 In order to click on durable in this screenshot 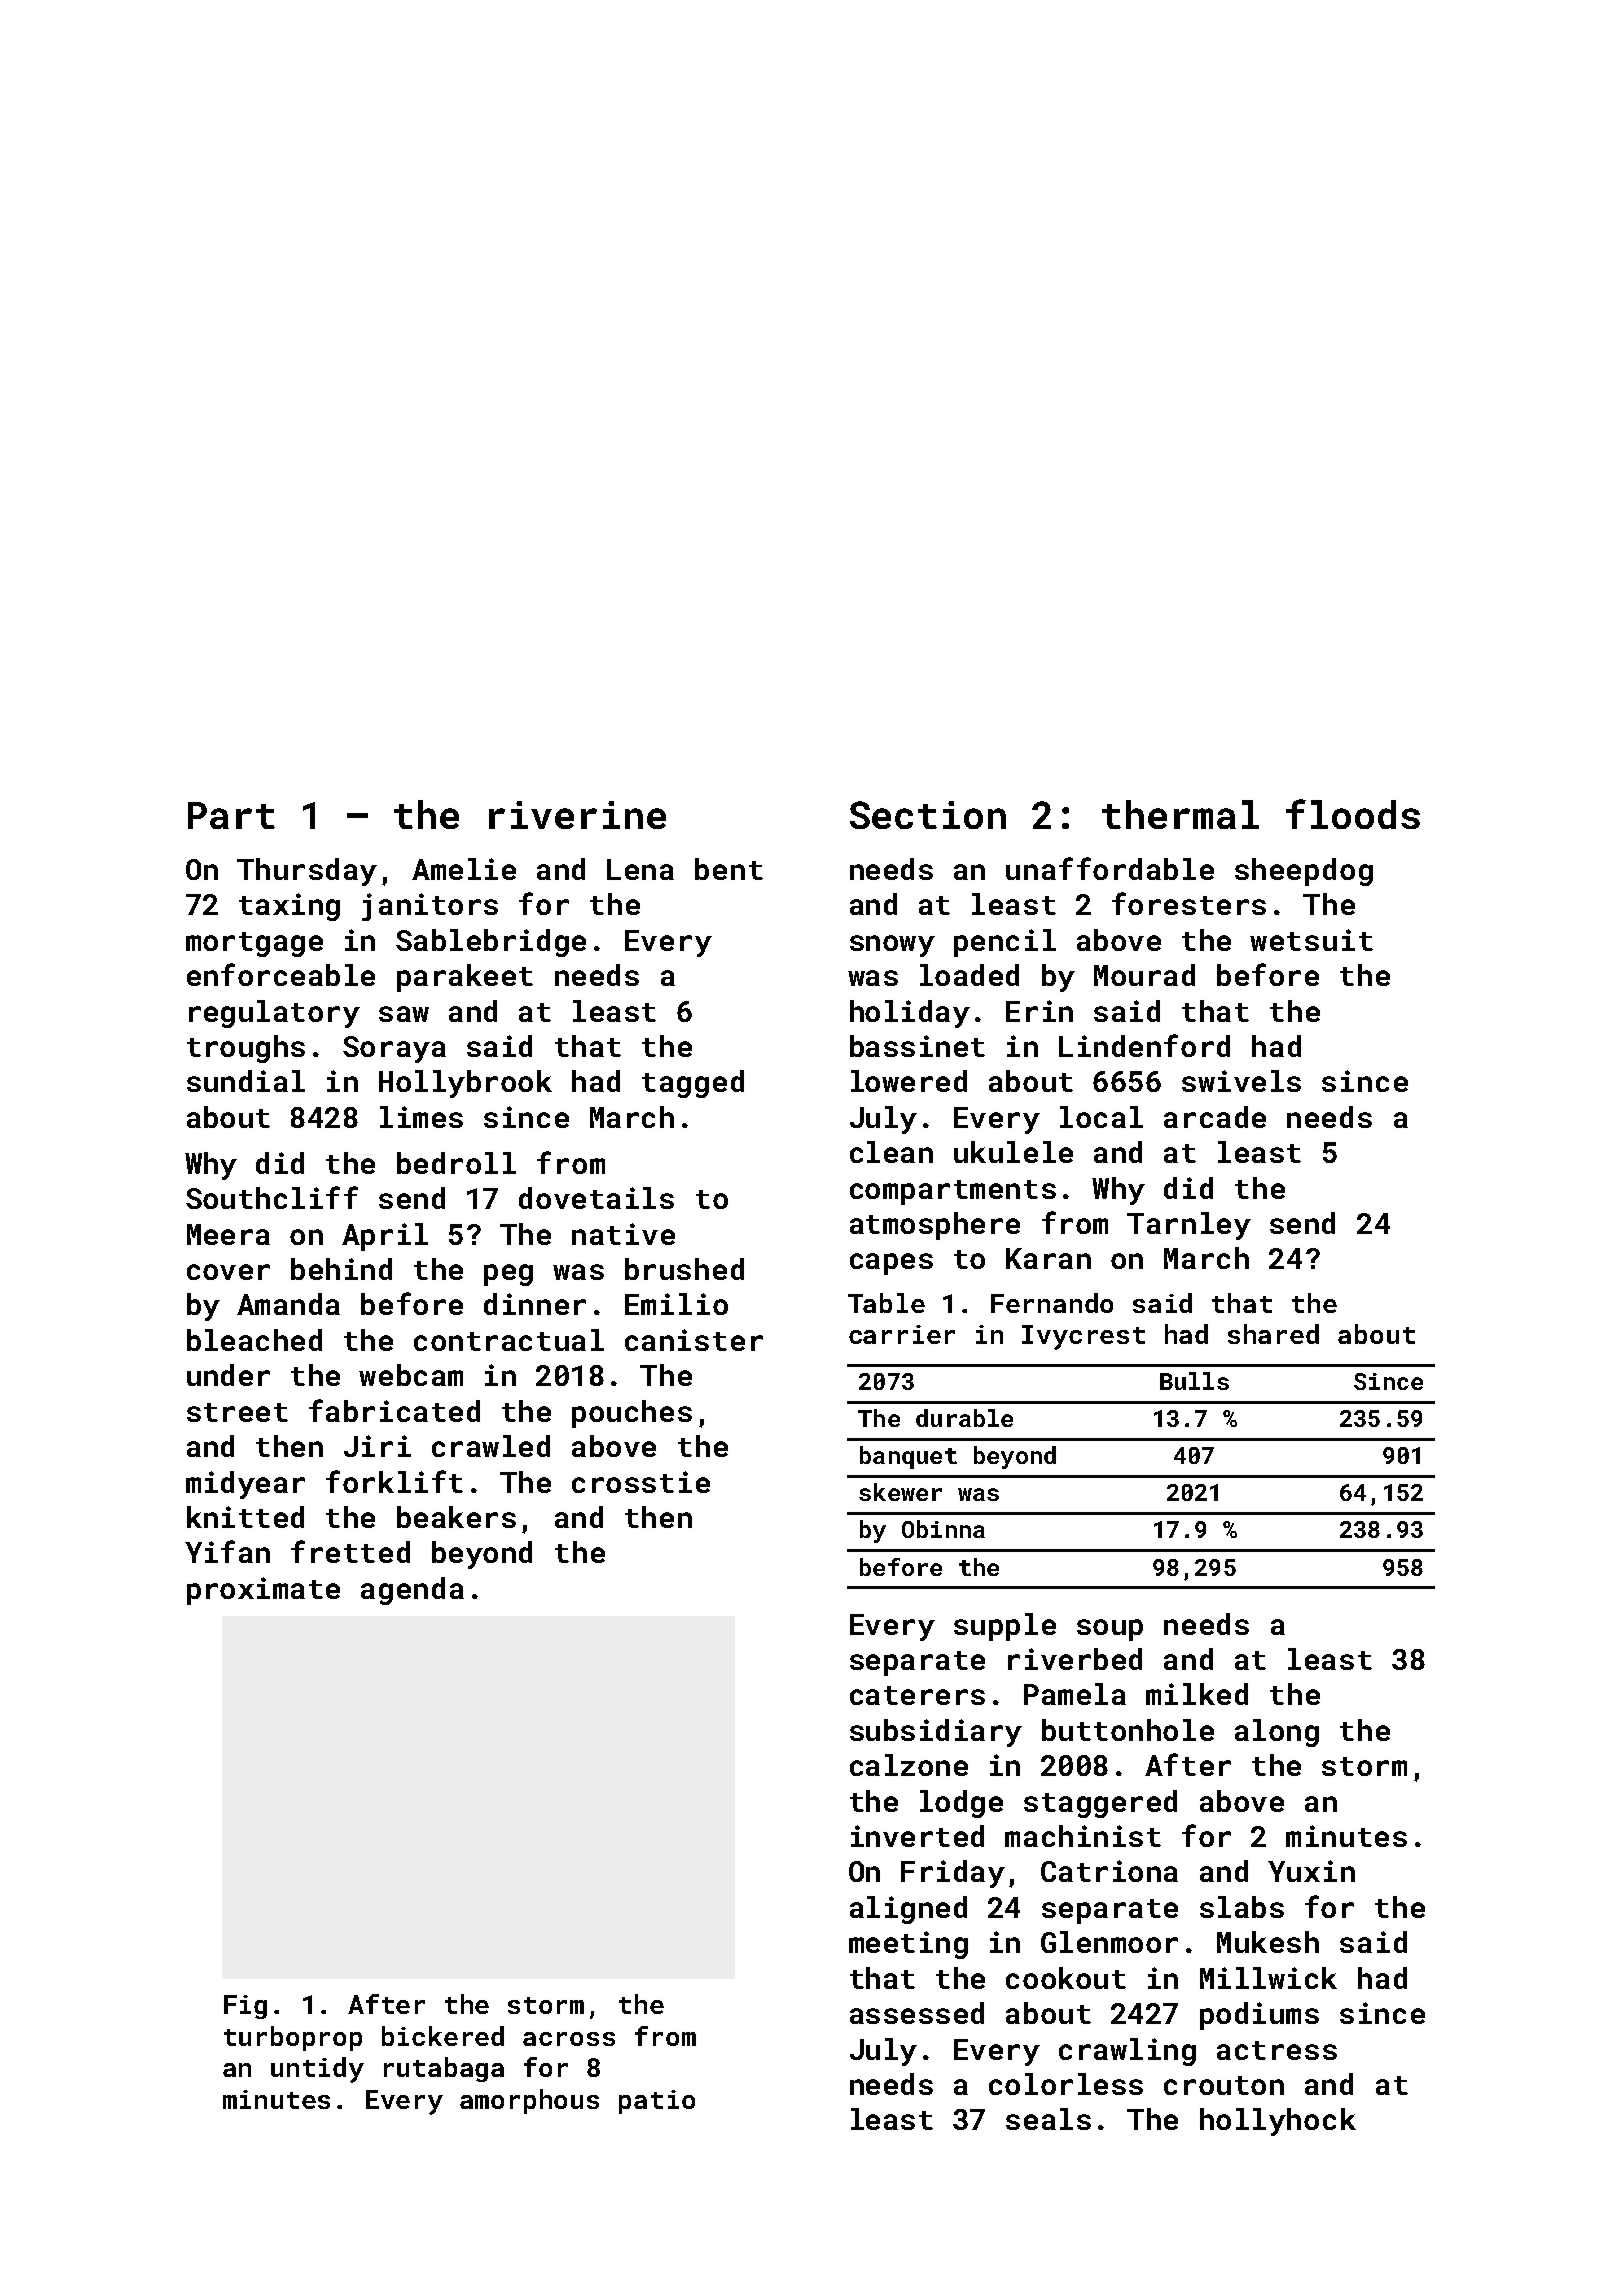, I will do `click(964, 1418)`.
